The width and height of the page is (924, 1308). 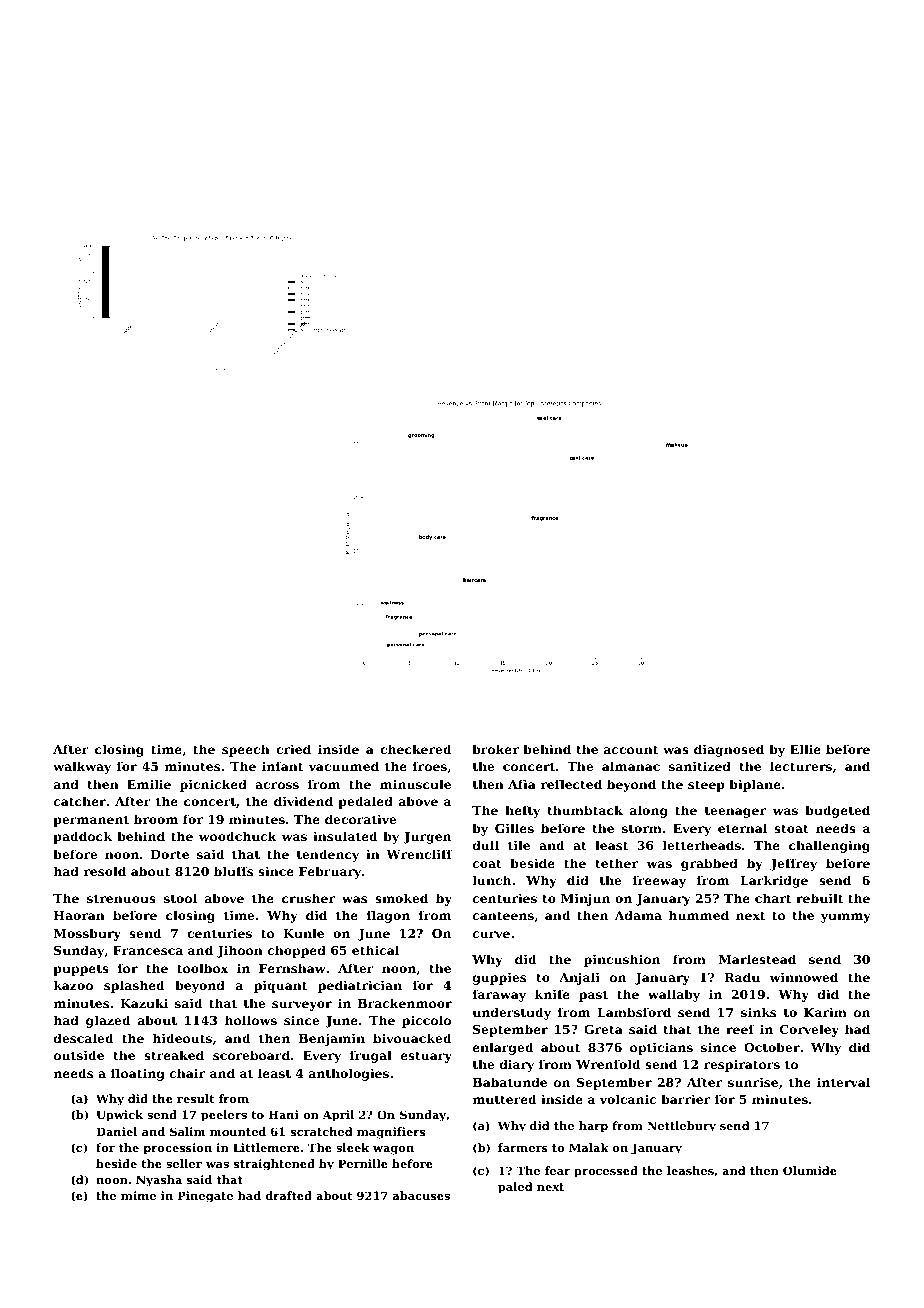 What do you see at coordinates (82, 837) in the page?
I see `paddock` at bounding box center [82, 837].
